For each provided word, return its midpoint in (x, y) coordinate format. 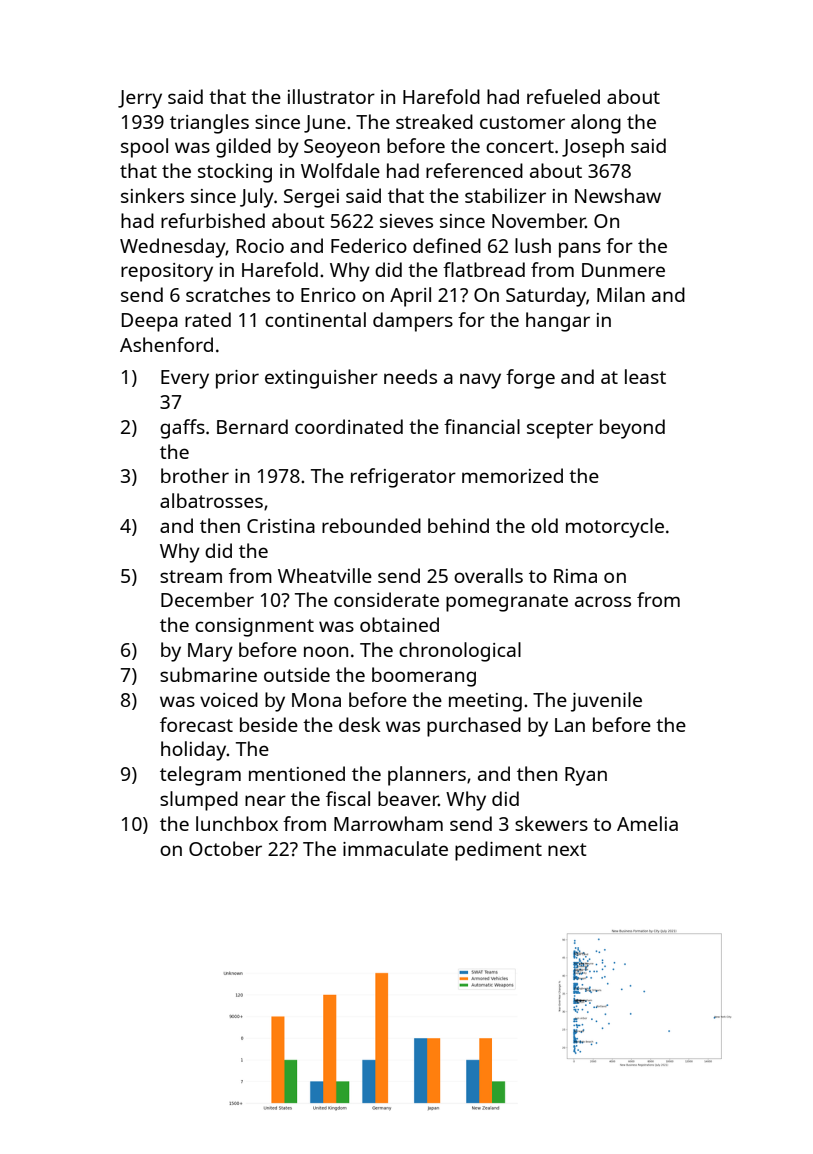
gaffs (182, 429)
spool (144, 148)
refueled (563, 96)
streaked (434, 121)
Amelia (647, 823)
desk (360, 724)
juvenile (606, 702)
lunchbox (237, 823)
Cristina (281, 526)
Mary (210, 652)
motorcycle (615, 528)
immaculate (395, 848)
